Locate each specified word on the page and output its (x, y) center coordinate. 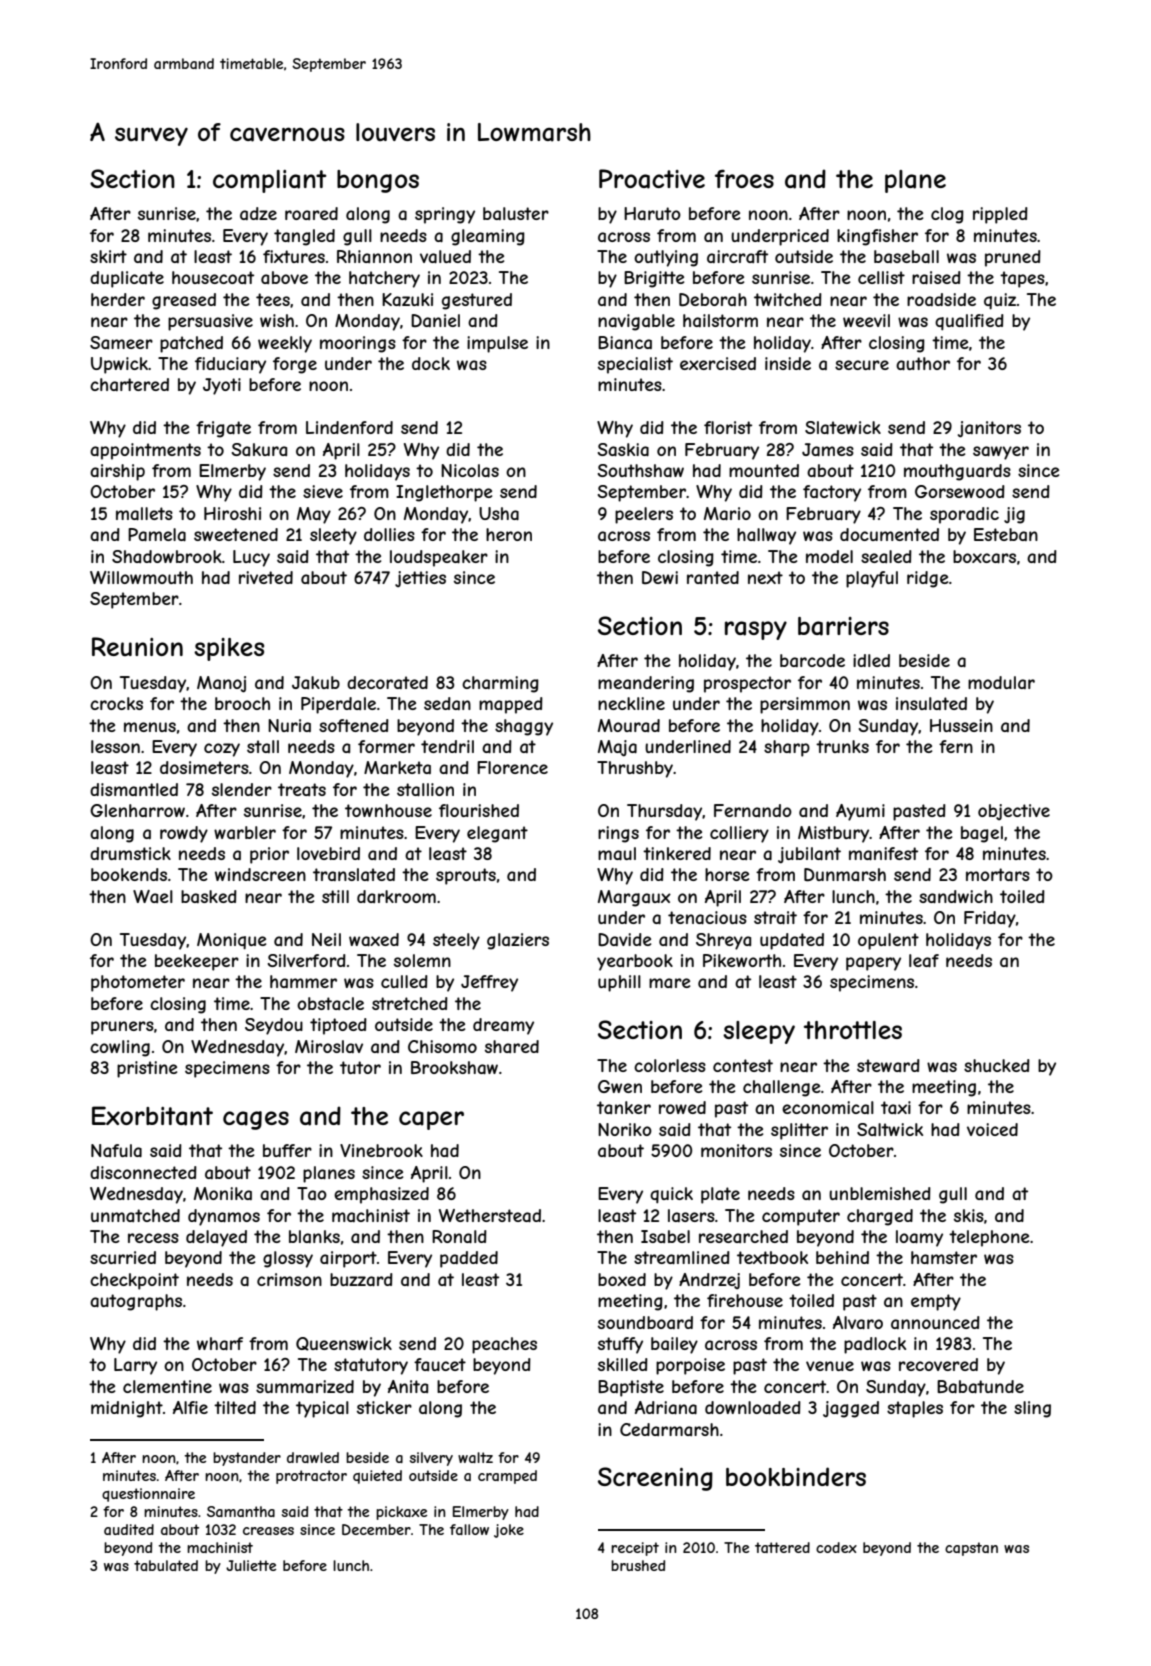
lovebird (328, 853)
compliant (270, 181)
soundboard (645, 1322)
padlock (875, 1345)
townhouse (388, 810)
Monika (223, 1193)
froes (744, 178)
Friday (990, 919)
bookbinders (796, 1476)
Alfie (190, 1407)
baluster (516, 213)
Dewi (660, 577)
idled (871, 660)
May (314, 515)
